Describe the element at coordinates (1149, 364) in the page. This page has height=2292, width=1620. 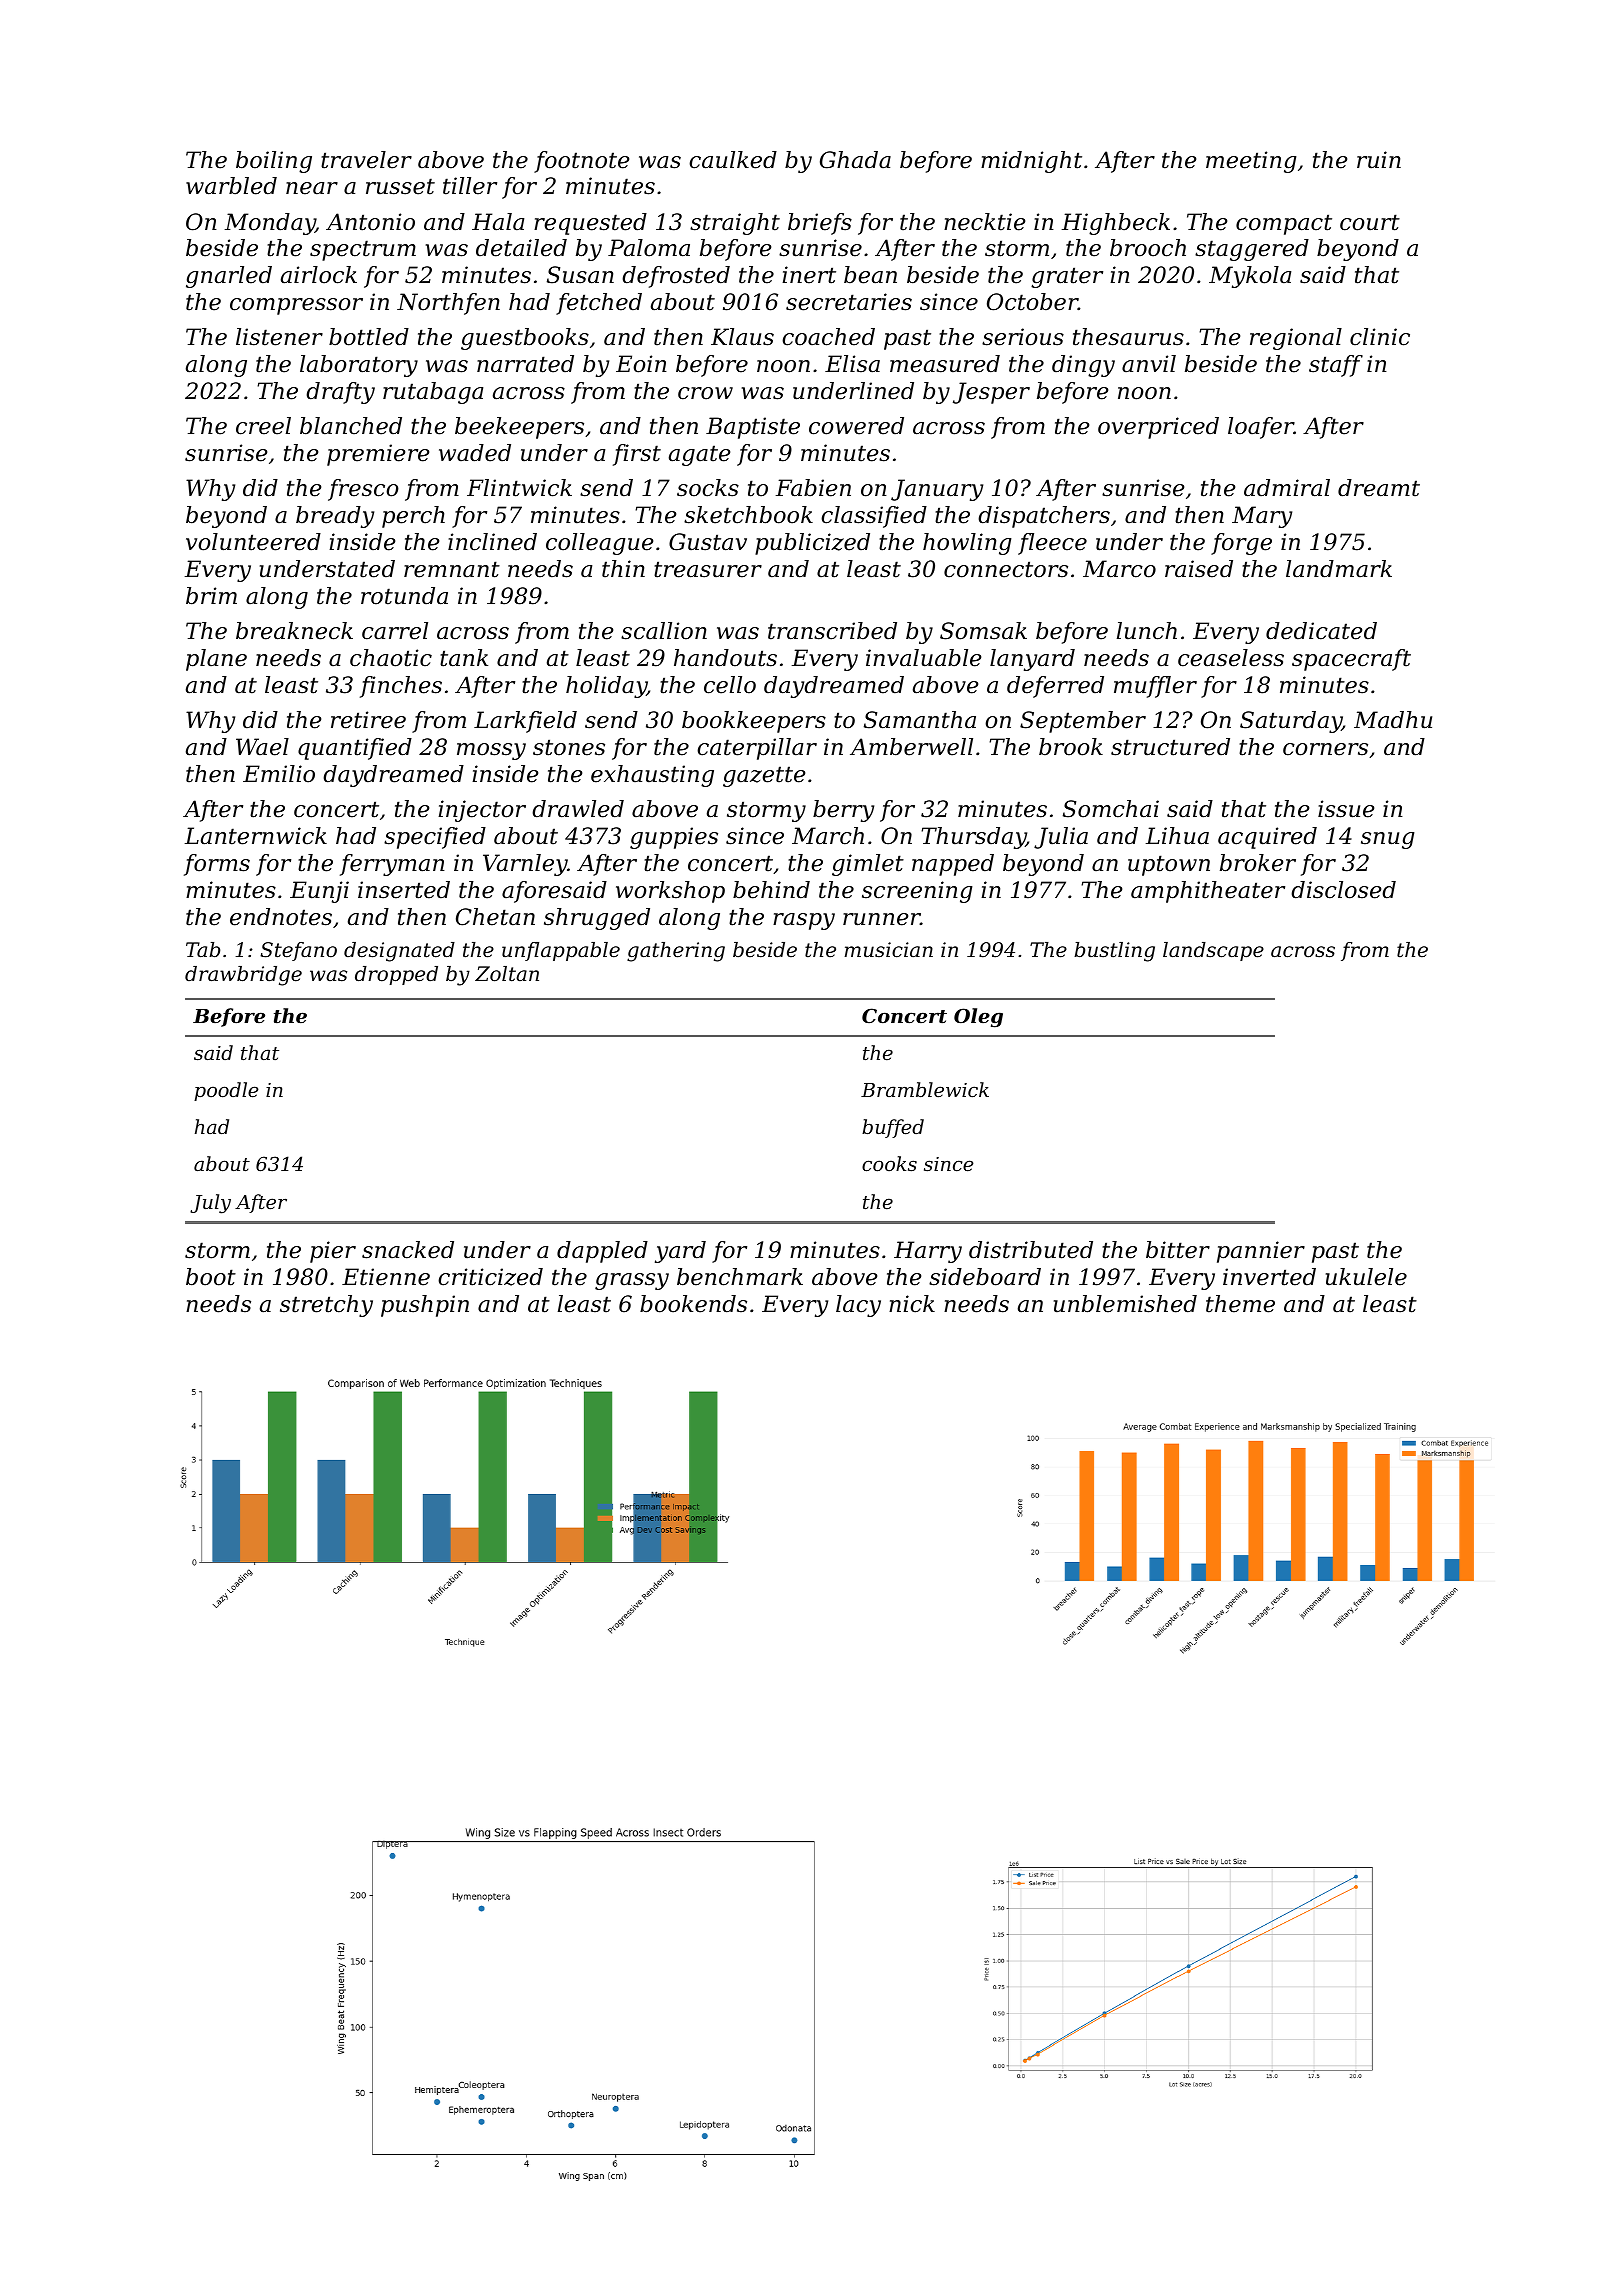
I see `anvil` at that location.
